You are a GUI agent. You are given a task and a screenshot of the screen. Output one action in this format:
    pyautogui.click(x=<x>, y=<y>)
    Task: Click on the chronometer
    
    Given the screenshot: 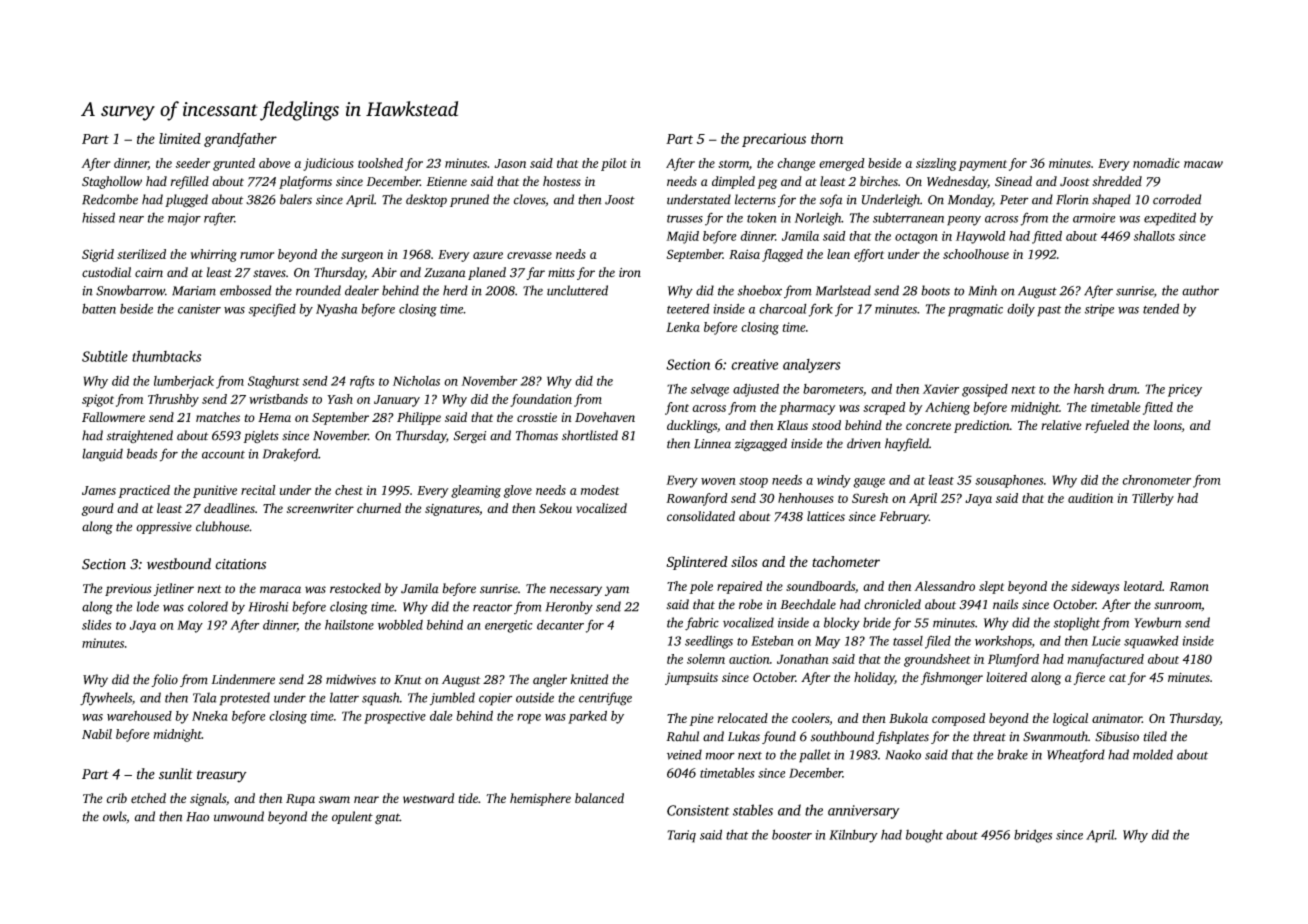 What is the action you would take?
    pyautogui.click(x=1156, y=480)
